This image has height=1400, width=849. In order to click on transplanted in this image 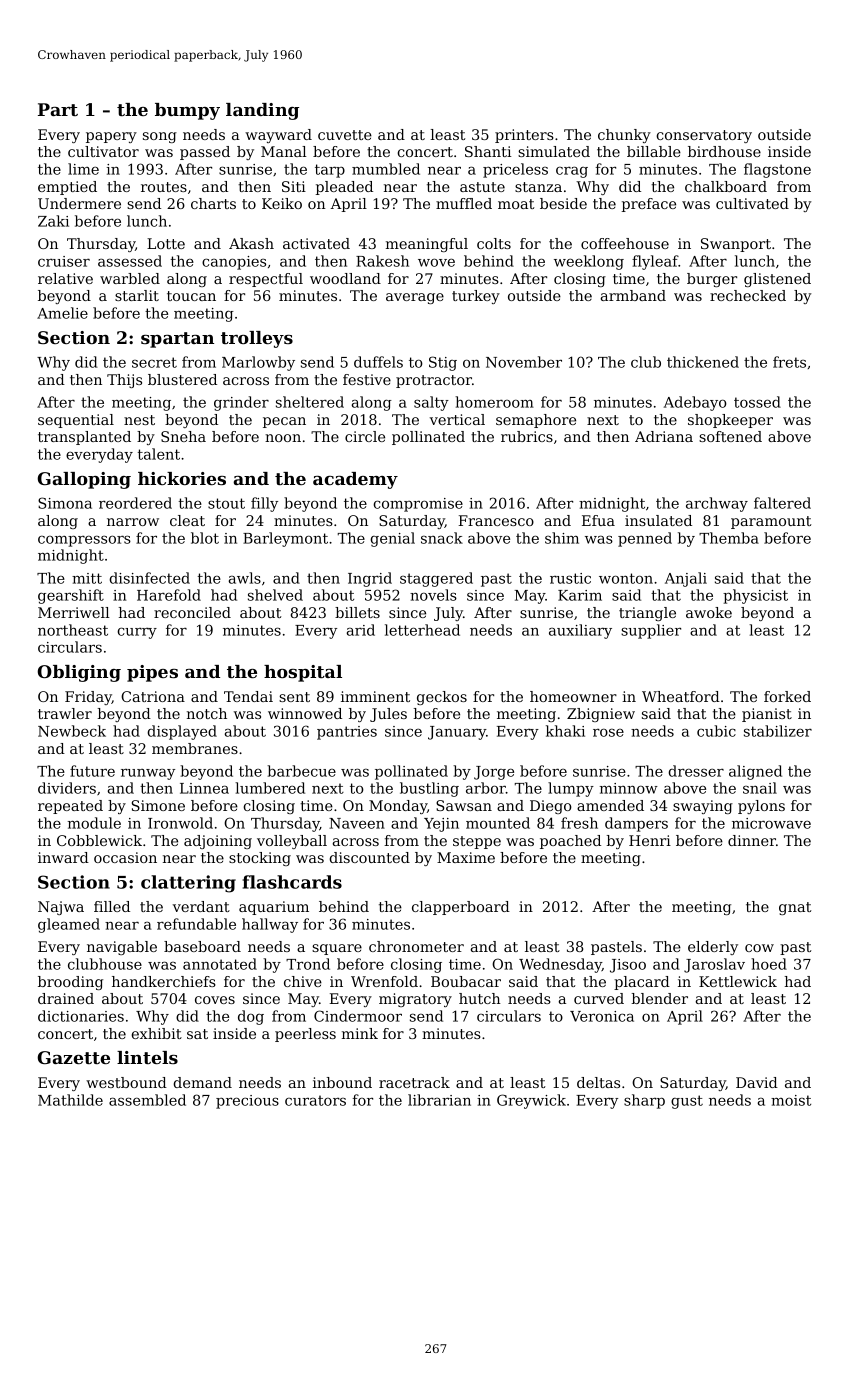, I will do `click(84, 438)`.
